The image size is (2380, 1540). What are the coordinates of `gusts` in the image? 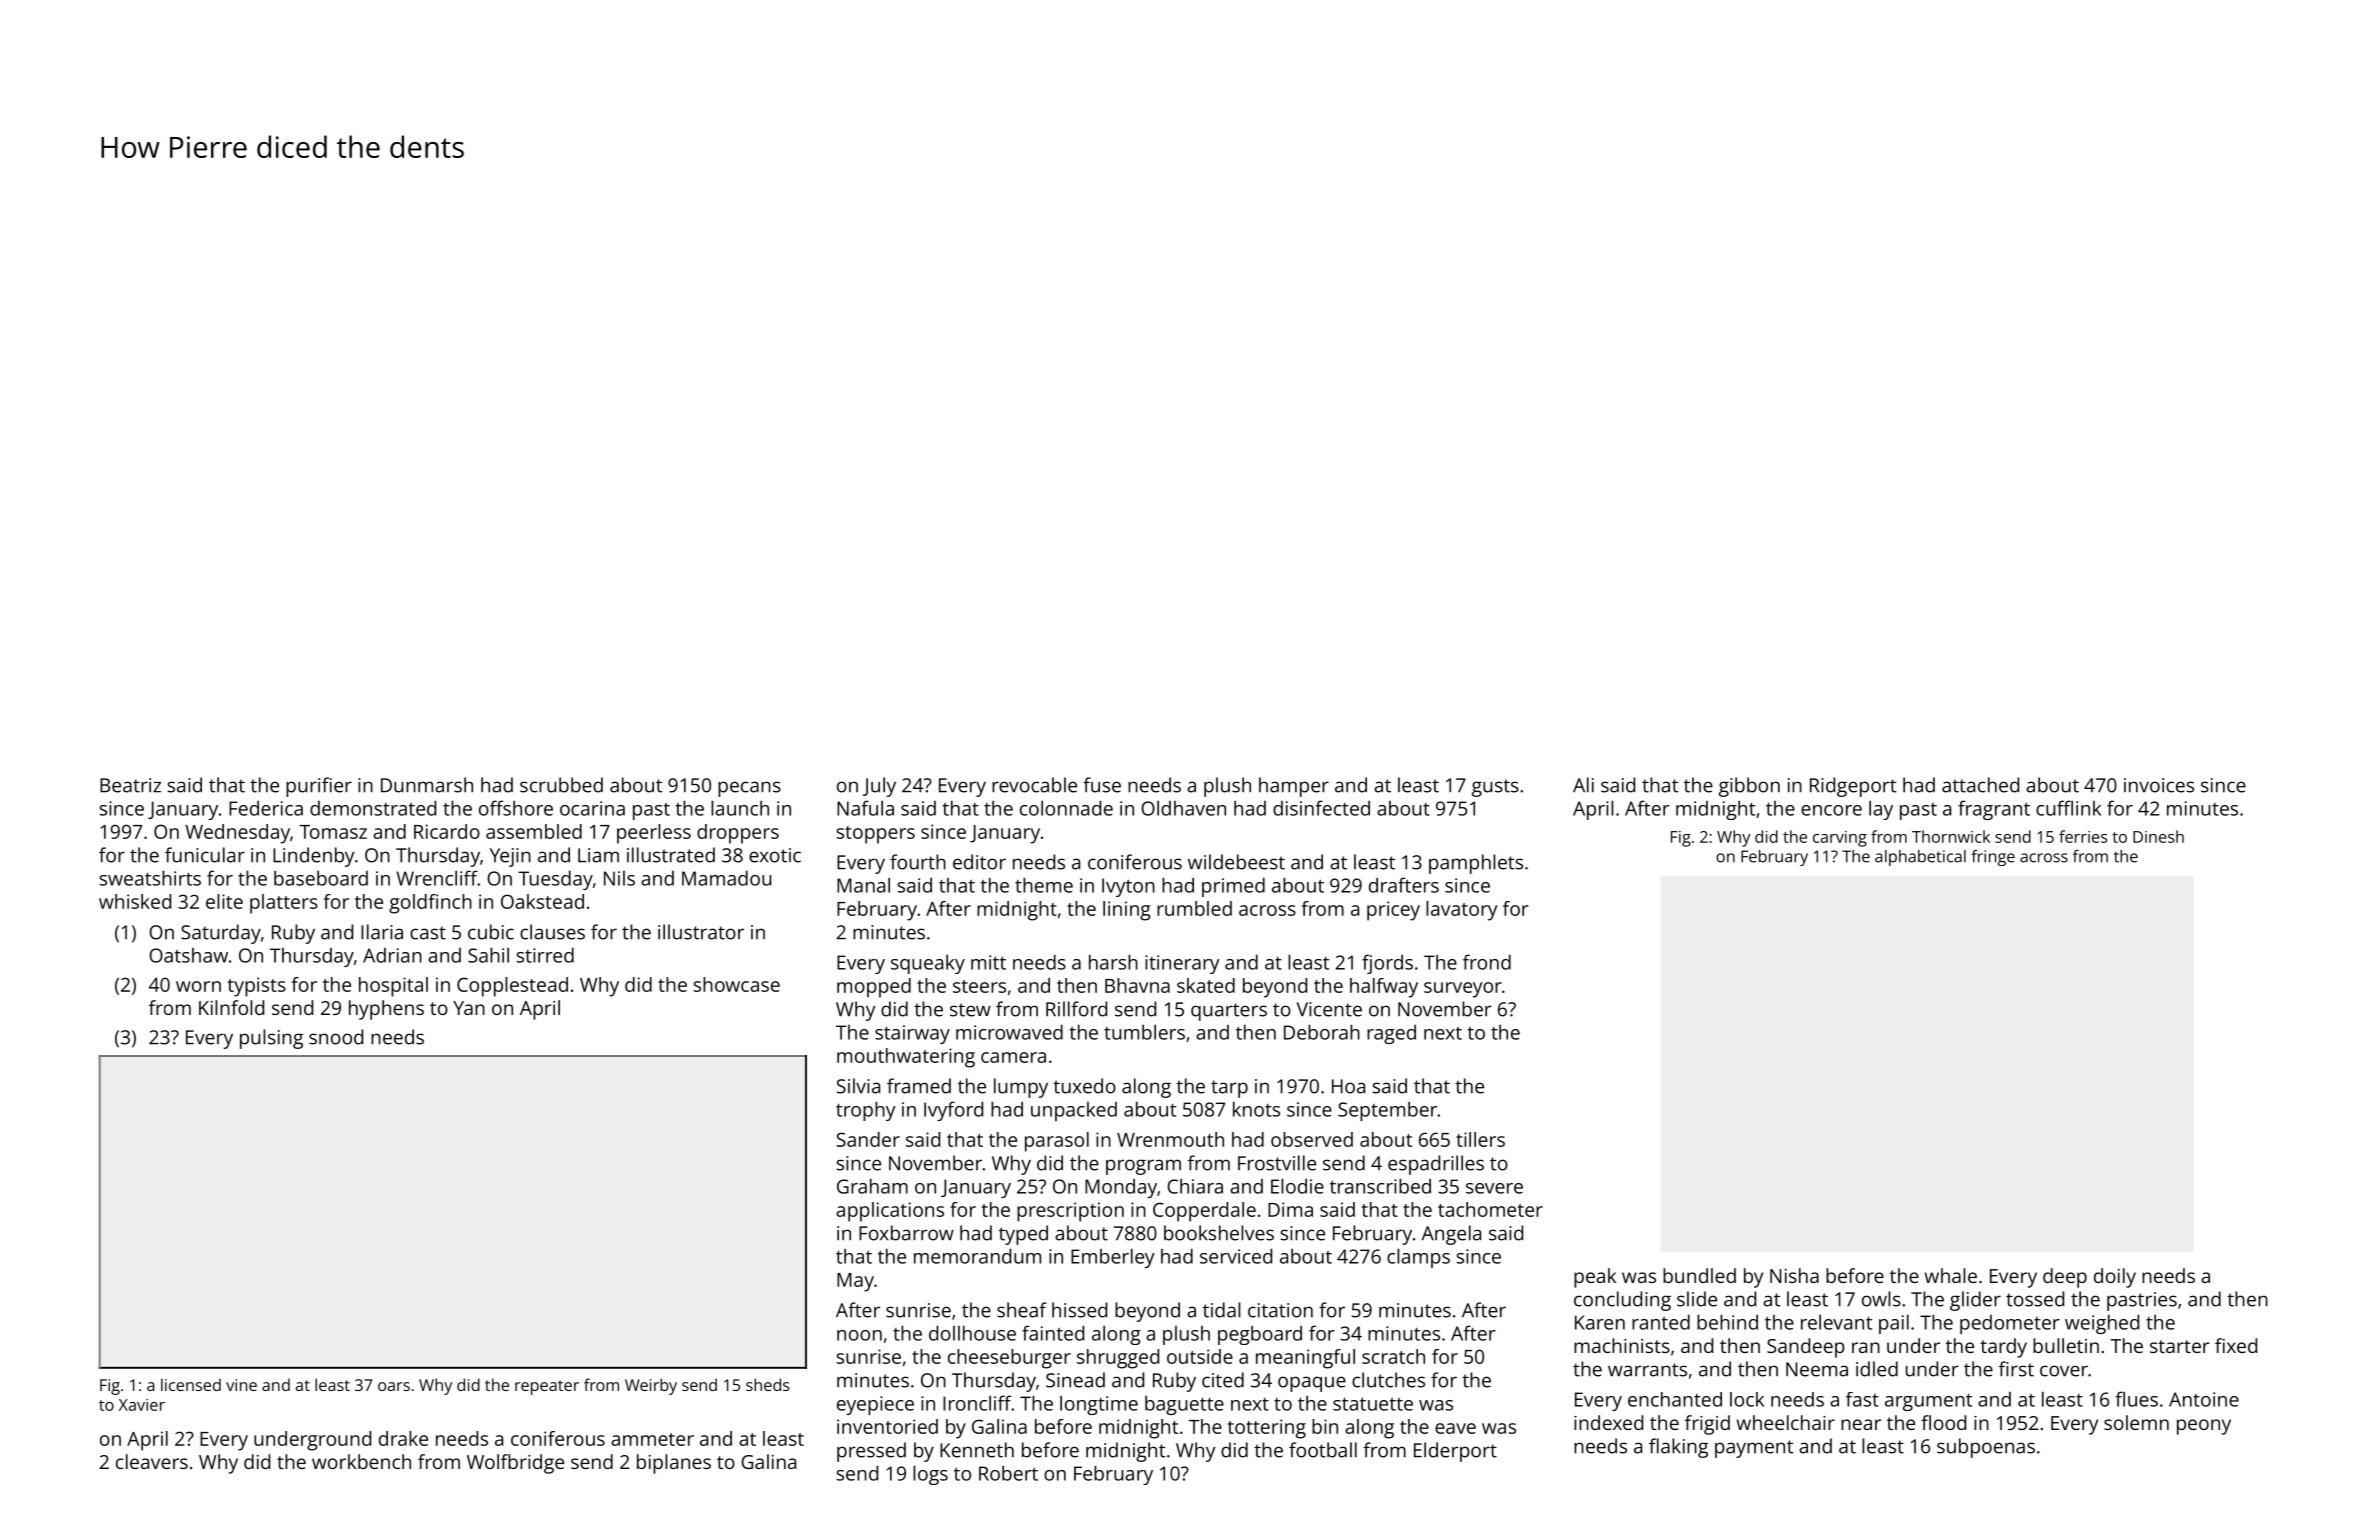 It's located at (1495, 788).
